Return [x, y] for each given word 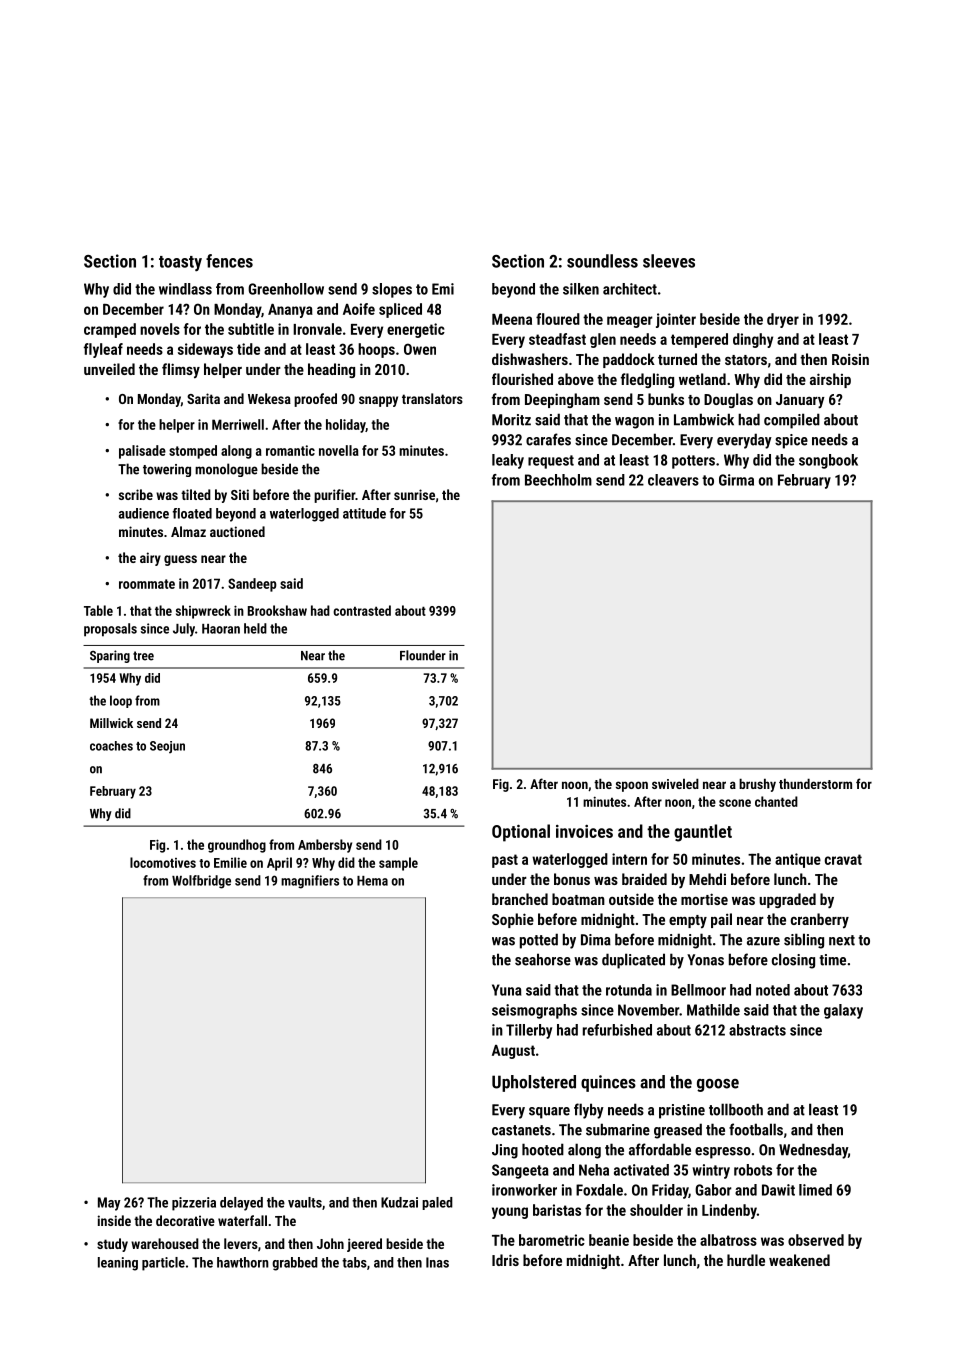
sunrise [414, 494]
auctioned [237, 531]
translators [432, 398]
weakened [799, 1260]
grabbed [295, 1264]
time [832, 960]
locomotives [163, 862]
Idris [505, 1260]
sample [398, 864]
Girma [736, 480]
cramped [110, 330]
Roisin [850, 359]
